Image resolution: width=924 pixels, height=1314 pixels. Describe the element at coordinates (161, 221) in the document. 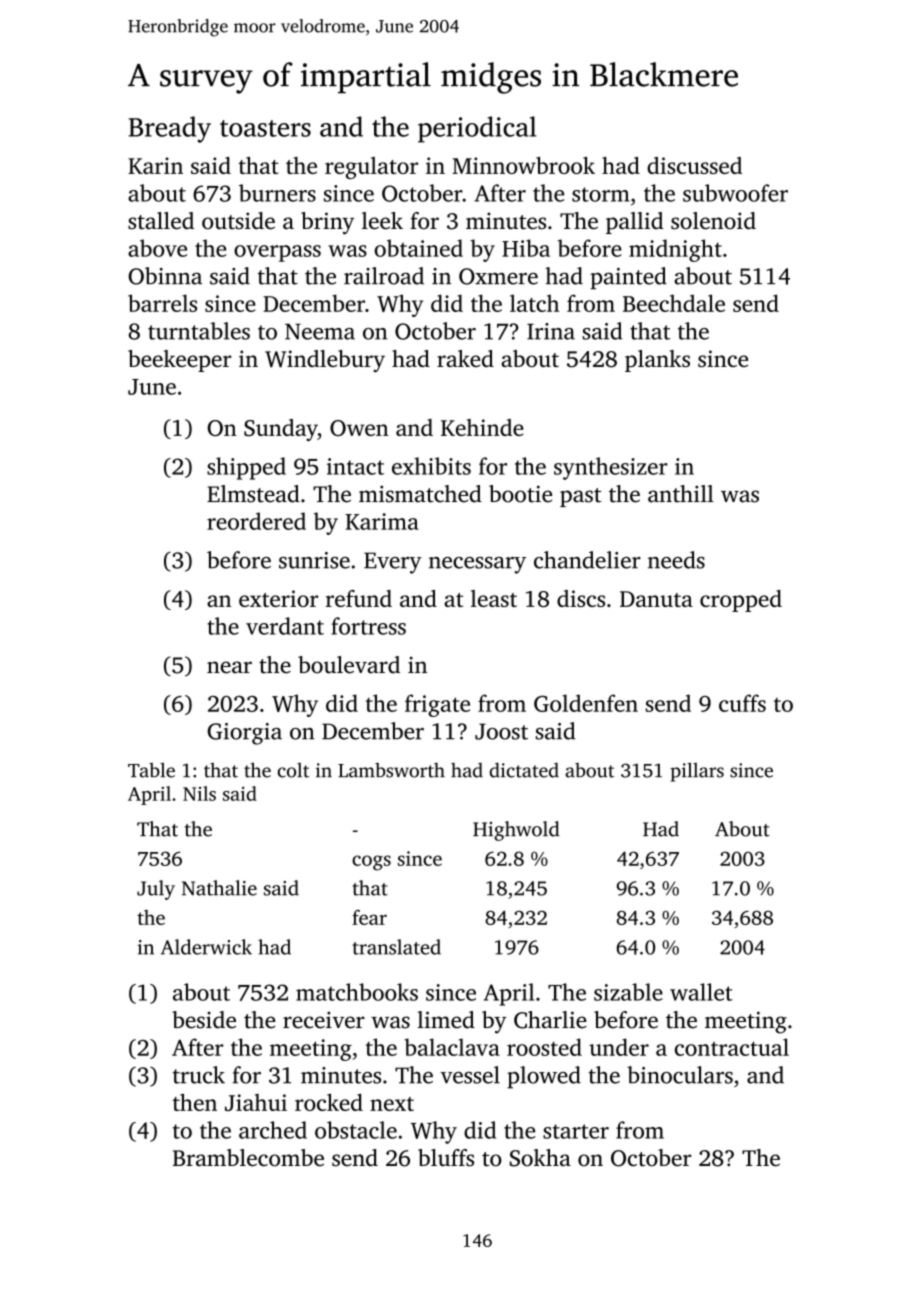

I see `stalled` at that location.
